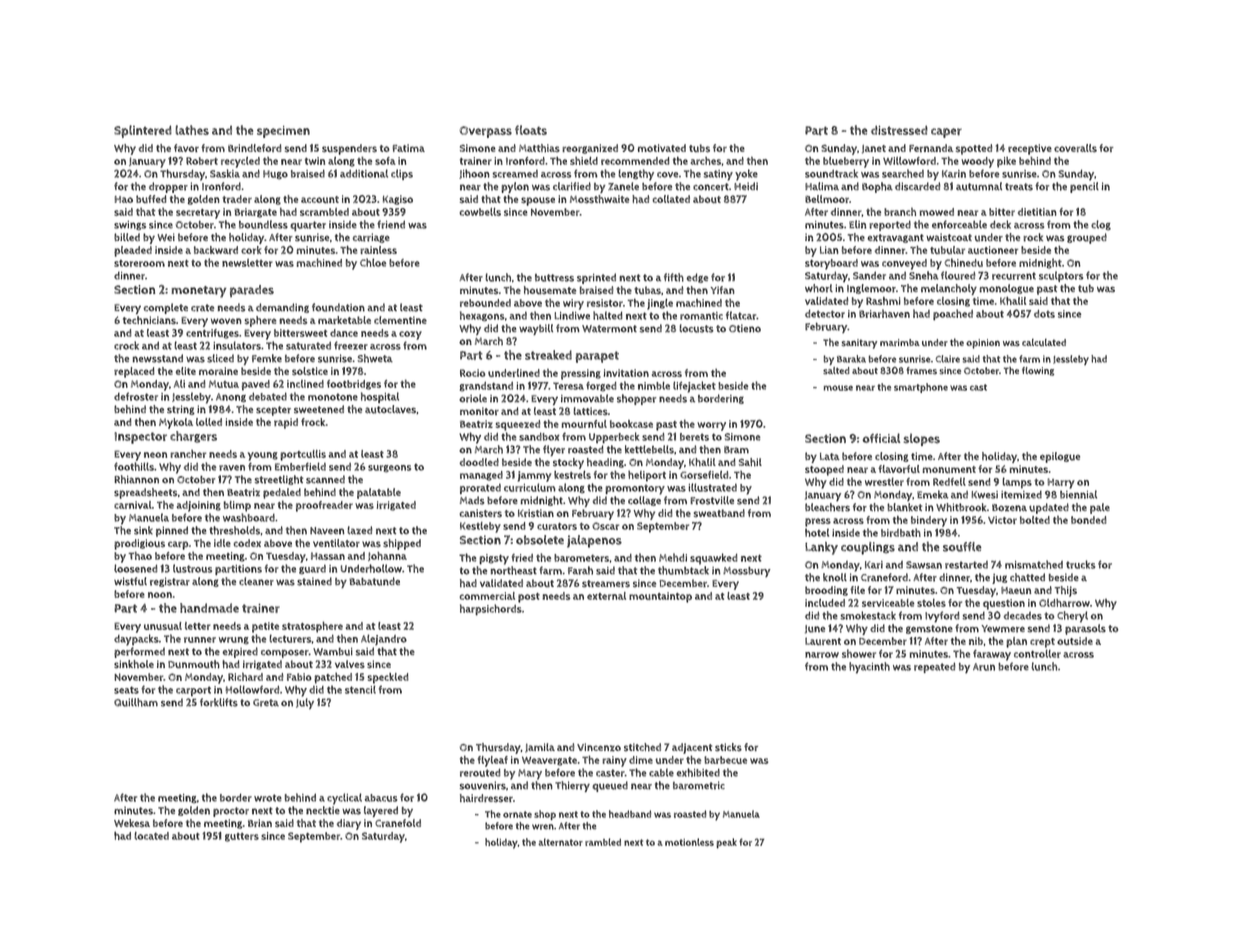 This screenshot has height=952, width=1233. I want to click on distressed, so click(899, 130).
